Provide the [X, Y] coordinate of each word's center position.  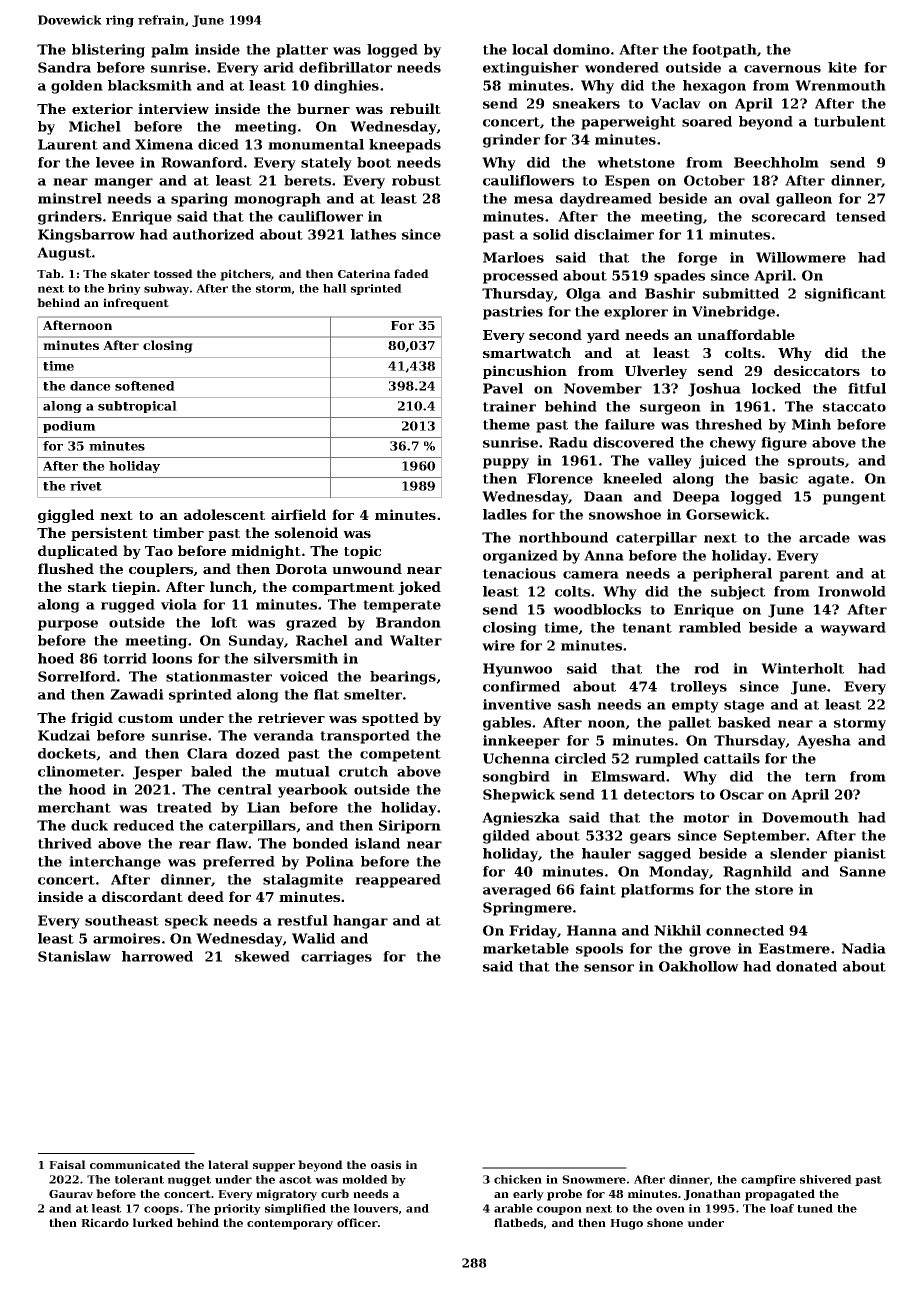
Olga [583, 295]
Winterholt [802, 668]
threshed [728, 424]
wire [498, 645]
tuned [815, 1208]
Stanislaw [74, 956]
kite [842, 67]
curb [335, 1193]
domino [581, 49]
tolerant [139, 1179]
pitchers [245, 275]
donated [806, 966]
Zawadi [137, 694]
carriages [336, 958]
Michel [95, 126]
